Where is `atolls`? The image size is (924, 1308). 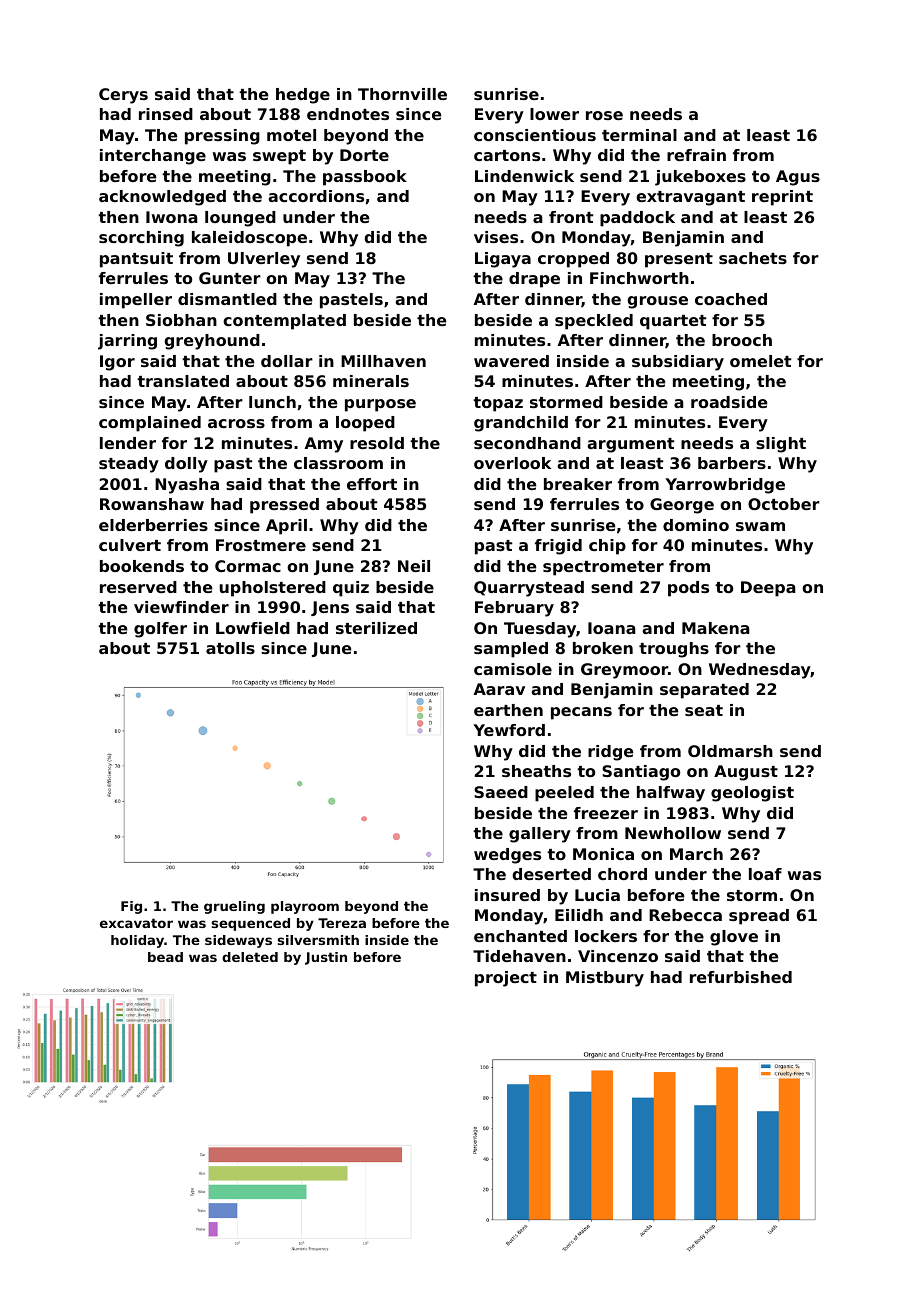 atolls is located at coordinates (230, 648).
